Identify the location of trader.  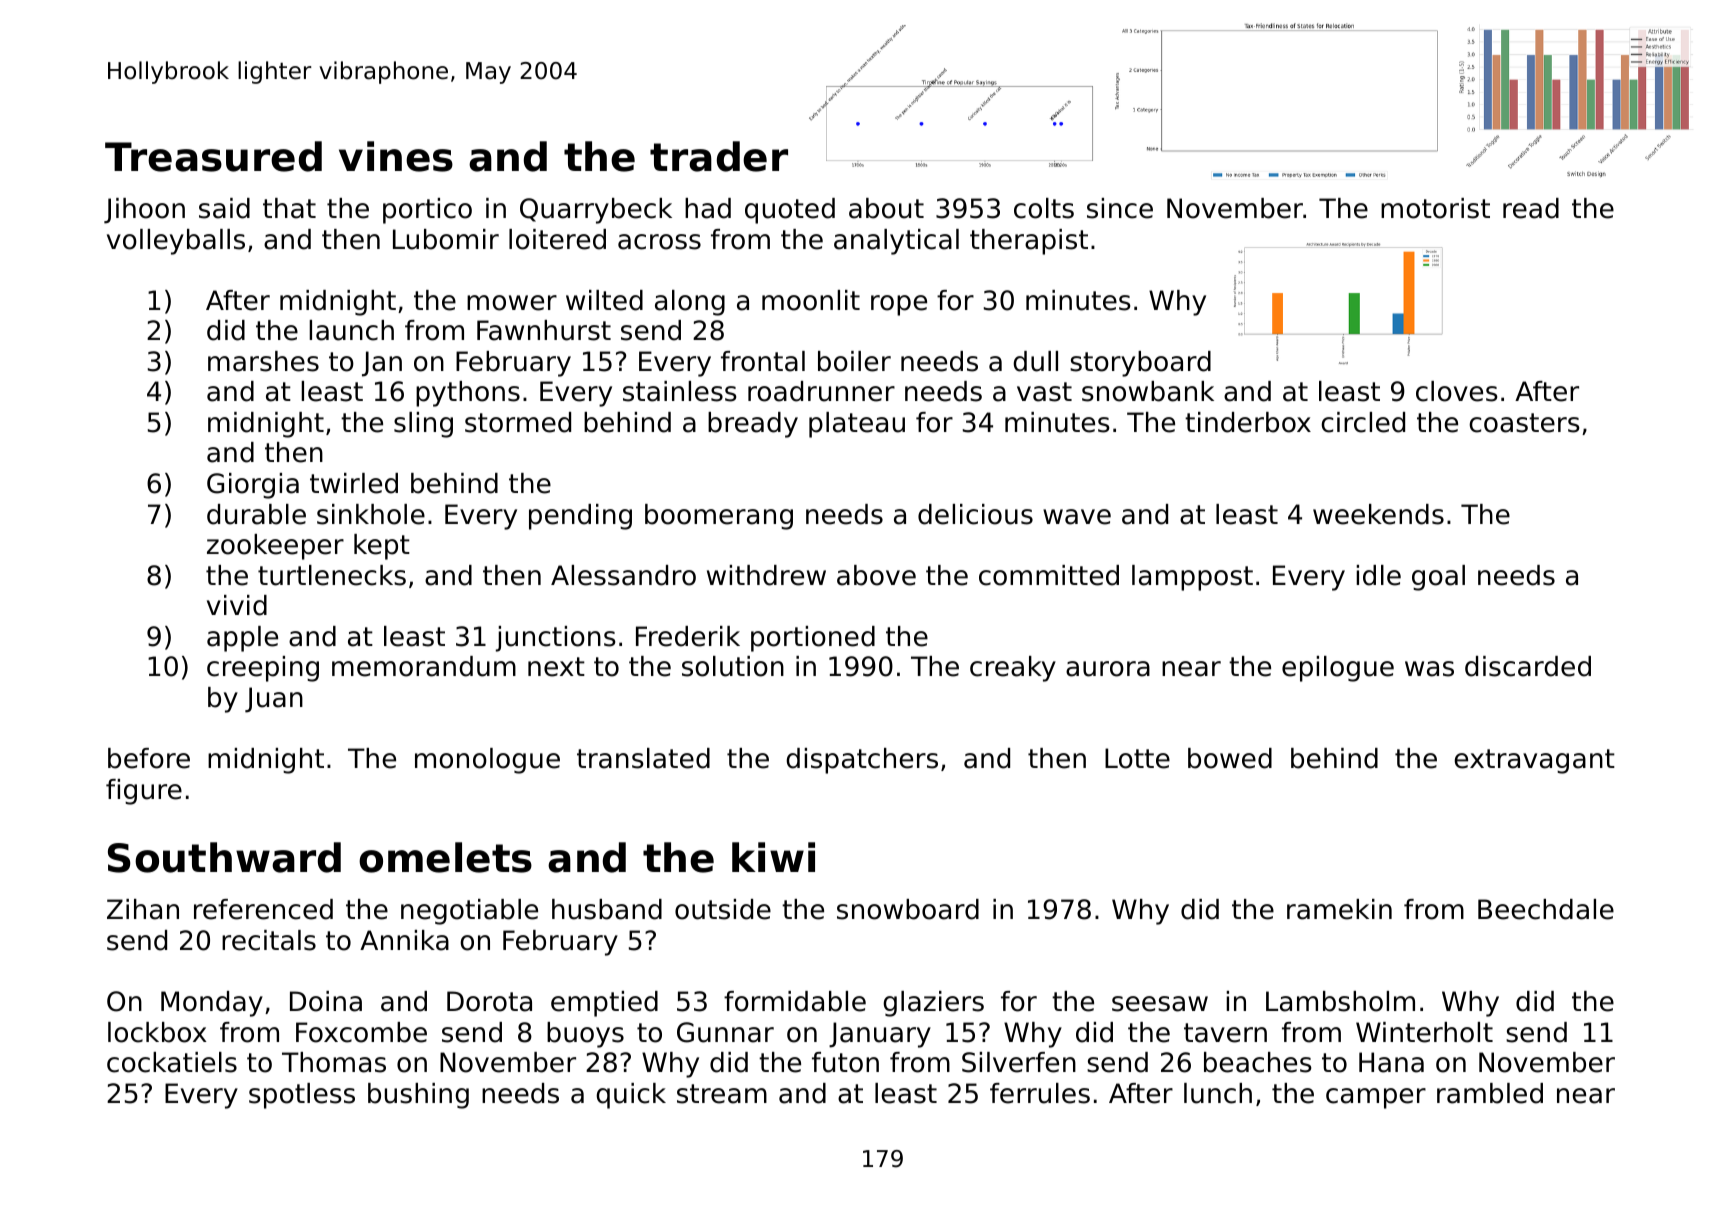
(719, 156).
